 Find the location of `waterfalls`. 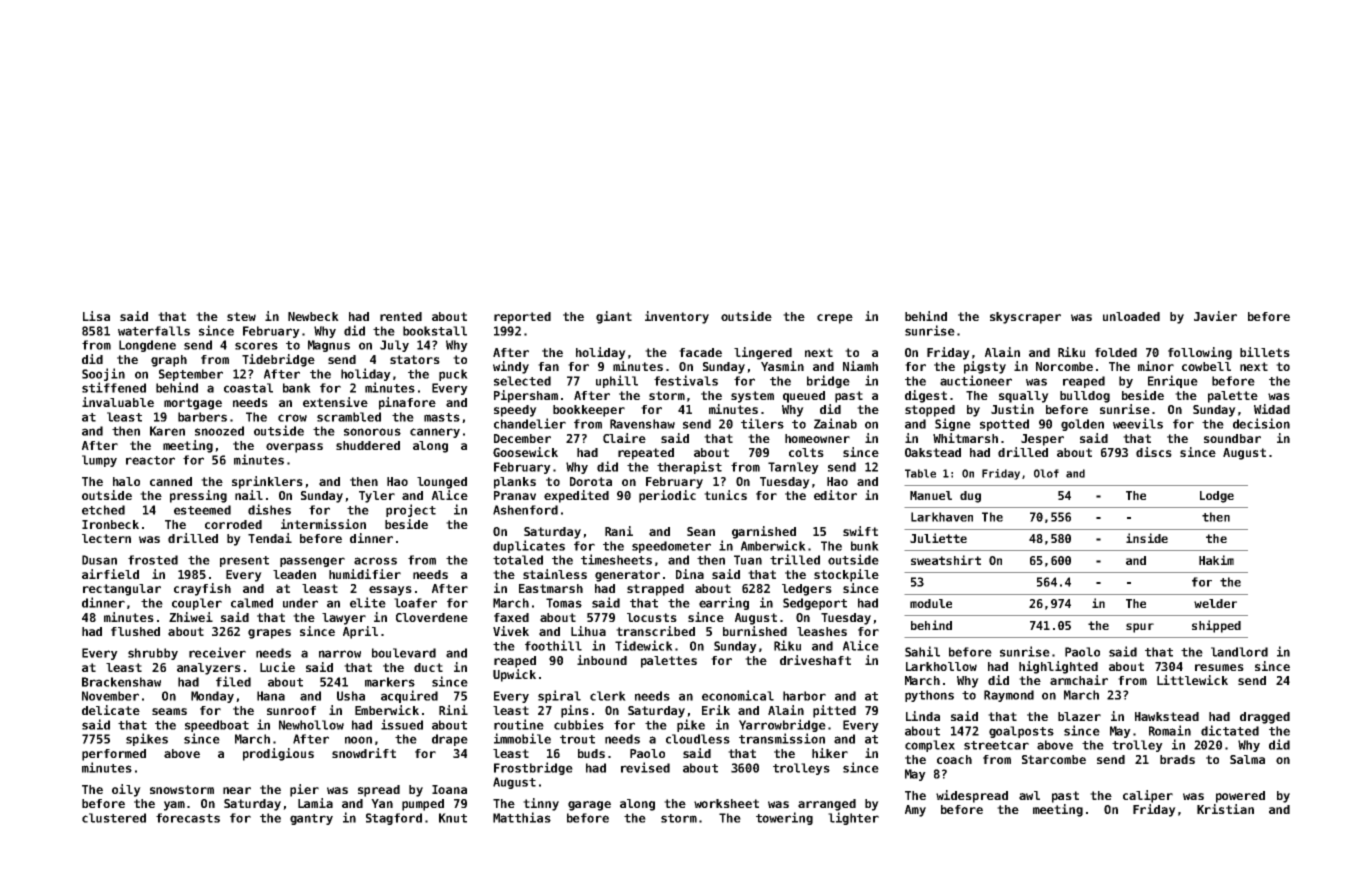

waterfalls is located at coordinates (154, 331).
